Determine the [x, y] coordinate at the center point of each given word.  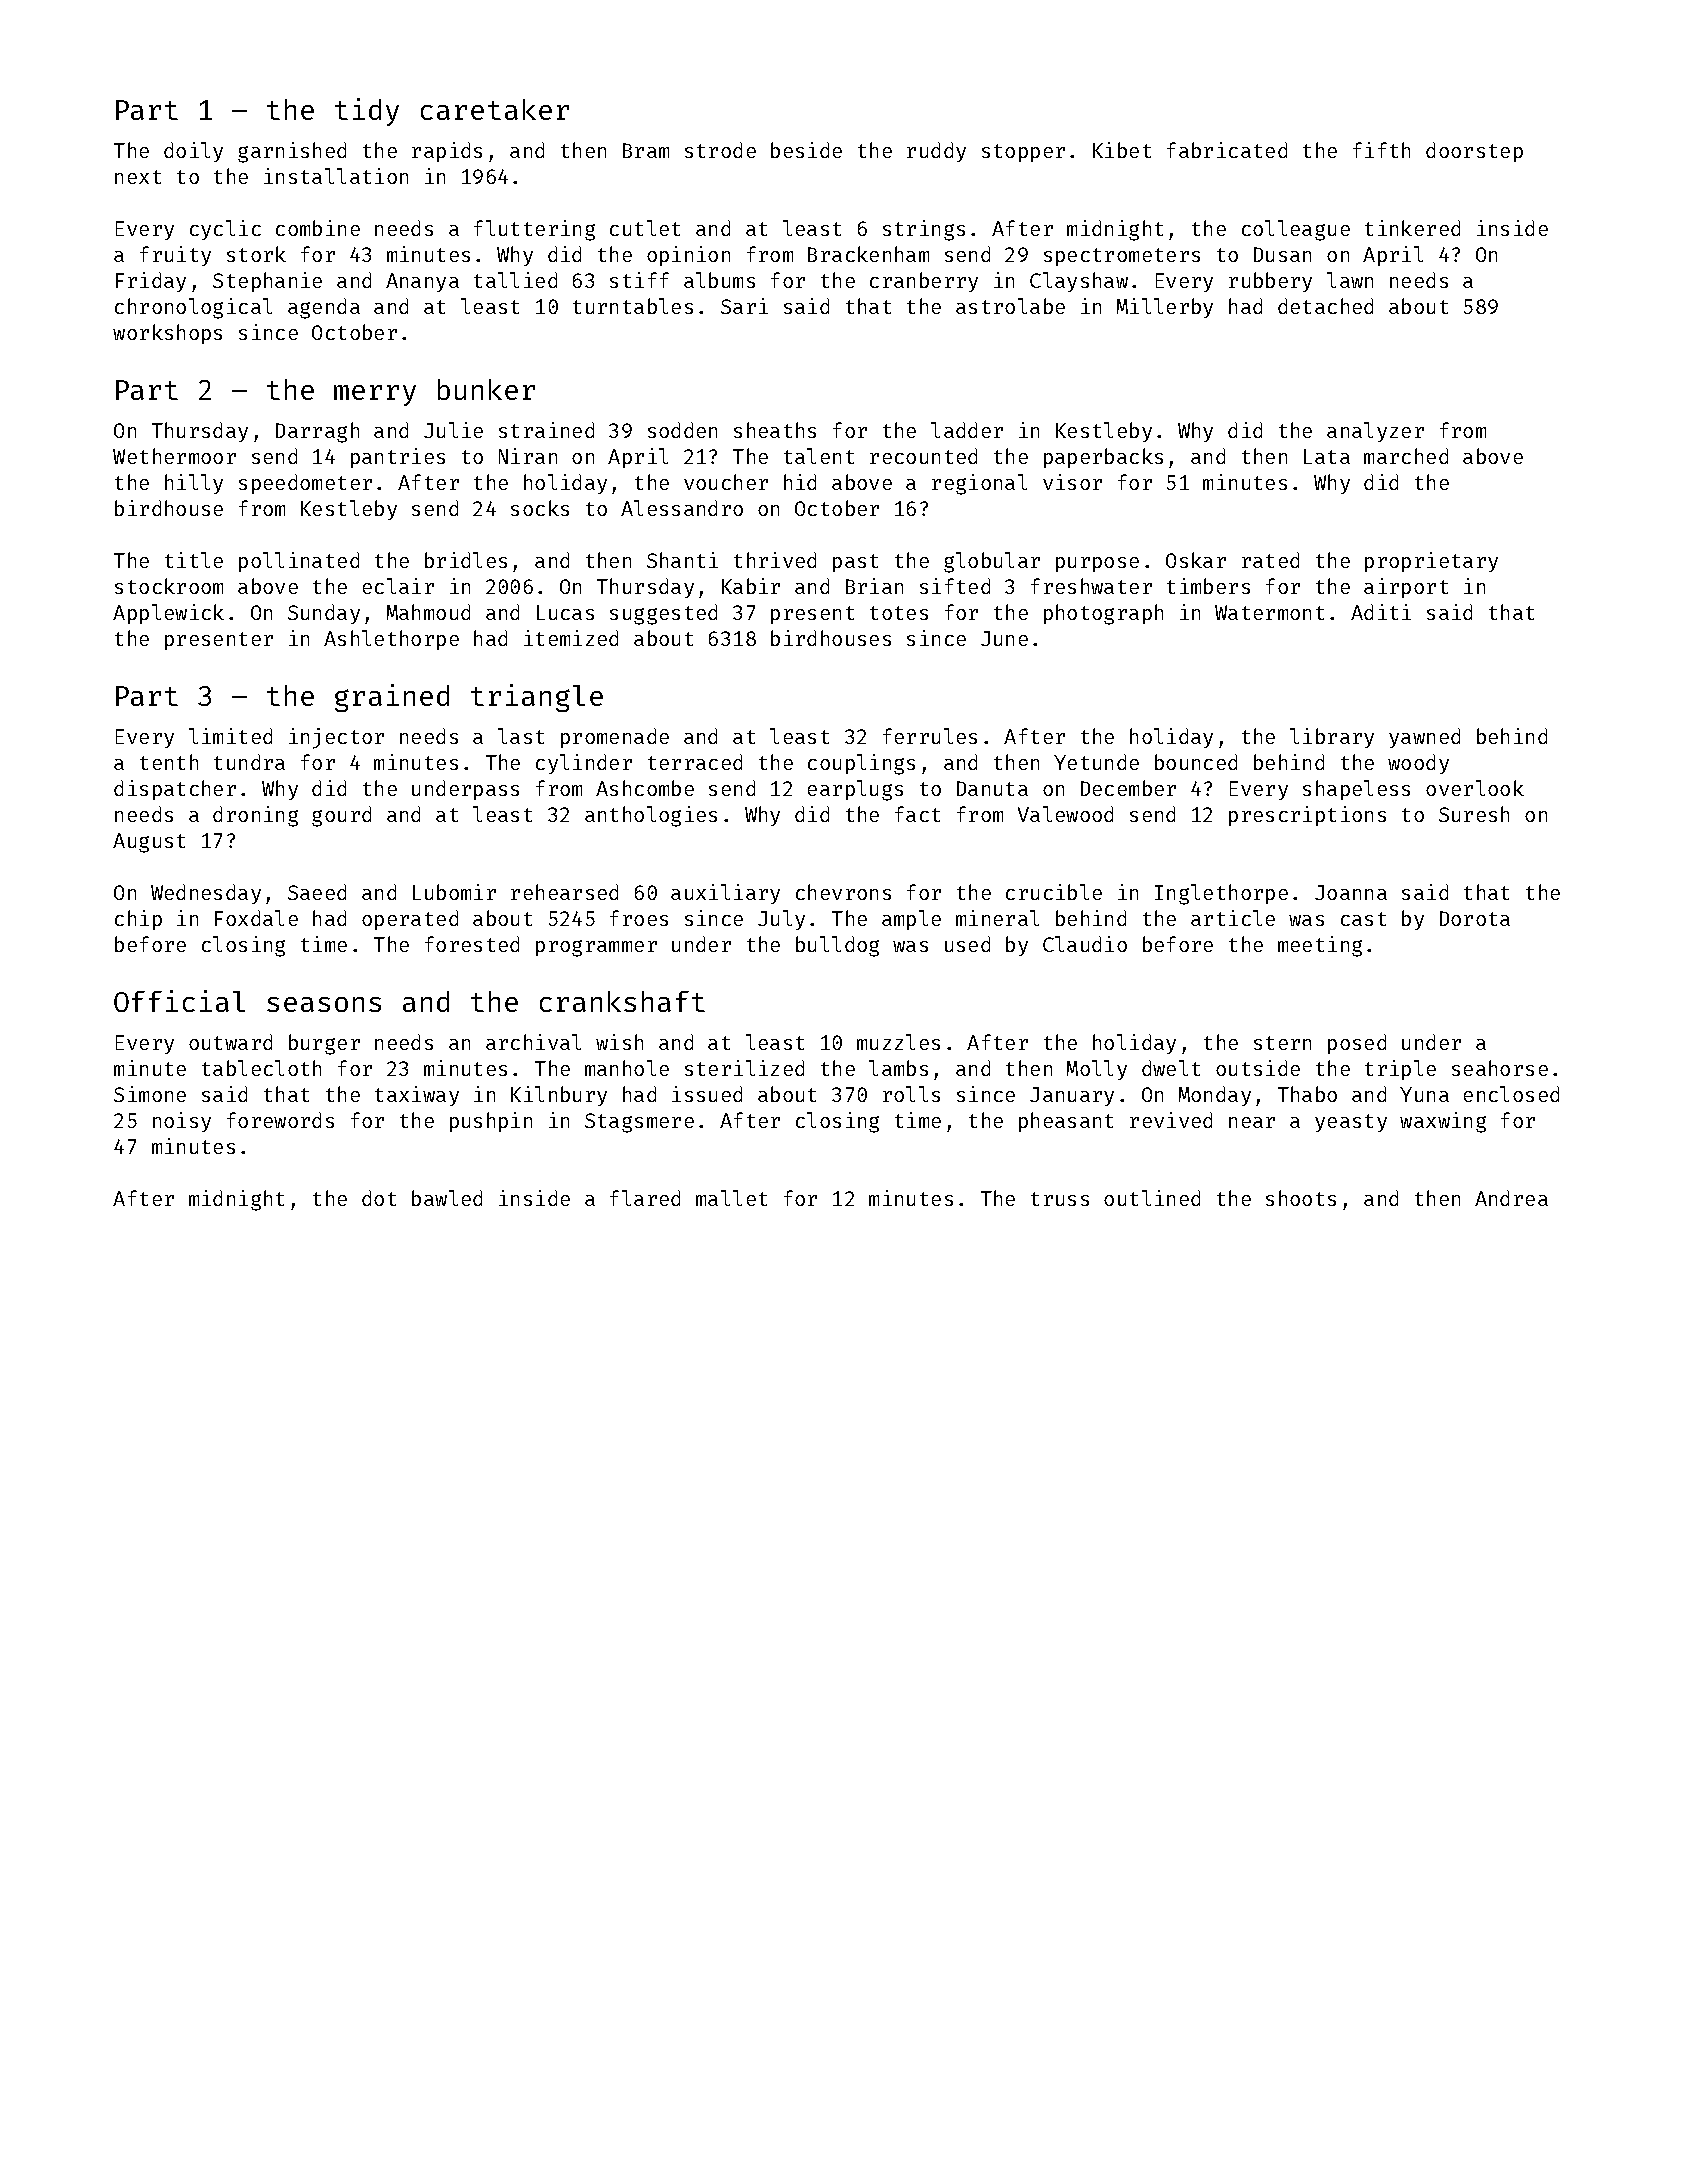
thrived [775, 560]
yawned [1424, 738]
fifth [1381, 150]
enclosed [1511, 1094]
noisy [182, 1122]
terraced [695, 762]
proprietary [1431, 562]
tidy [367, 112]
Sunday [324, 614]
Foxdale [256, 918]
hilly [194, 484]
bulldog [837, 946]
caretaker [495, 109]
